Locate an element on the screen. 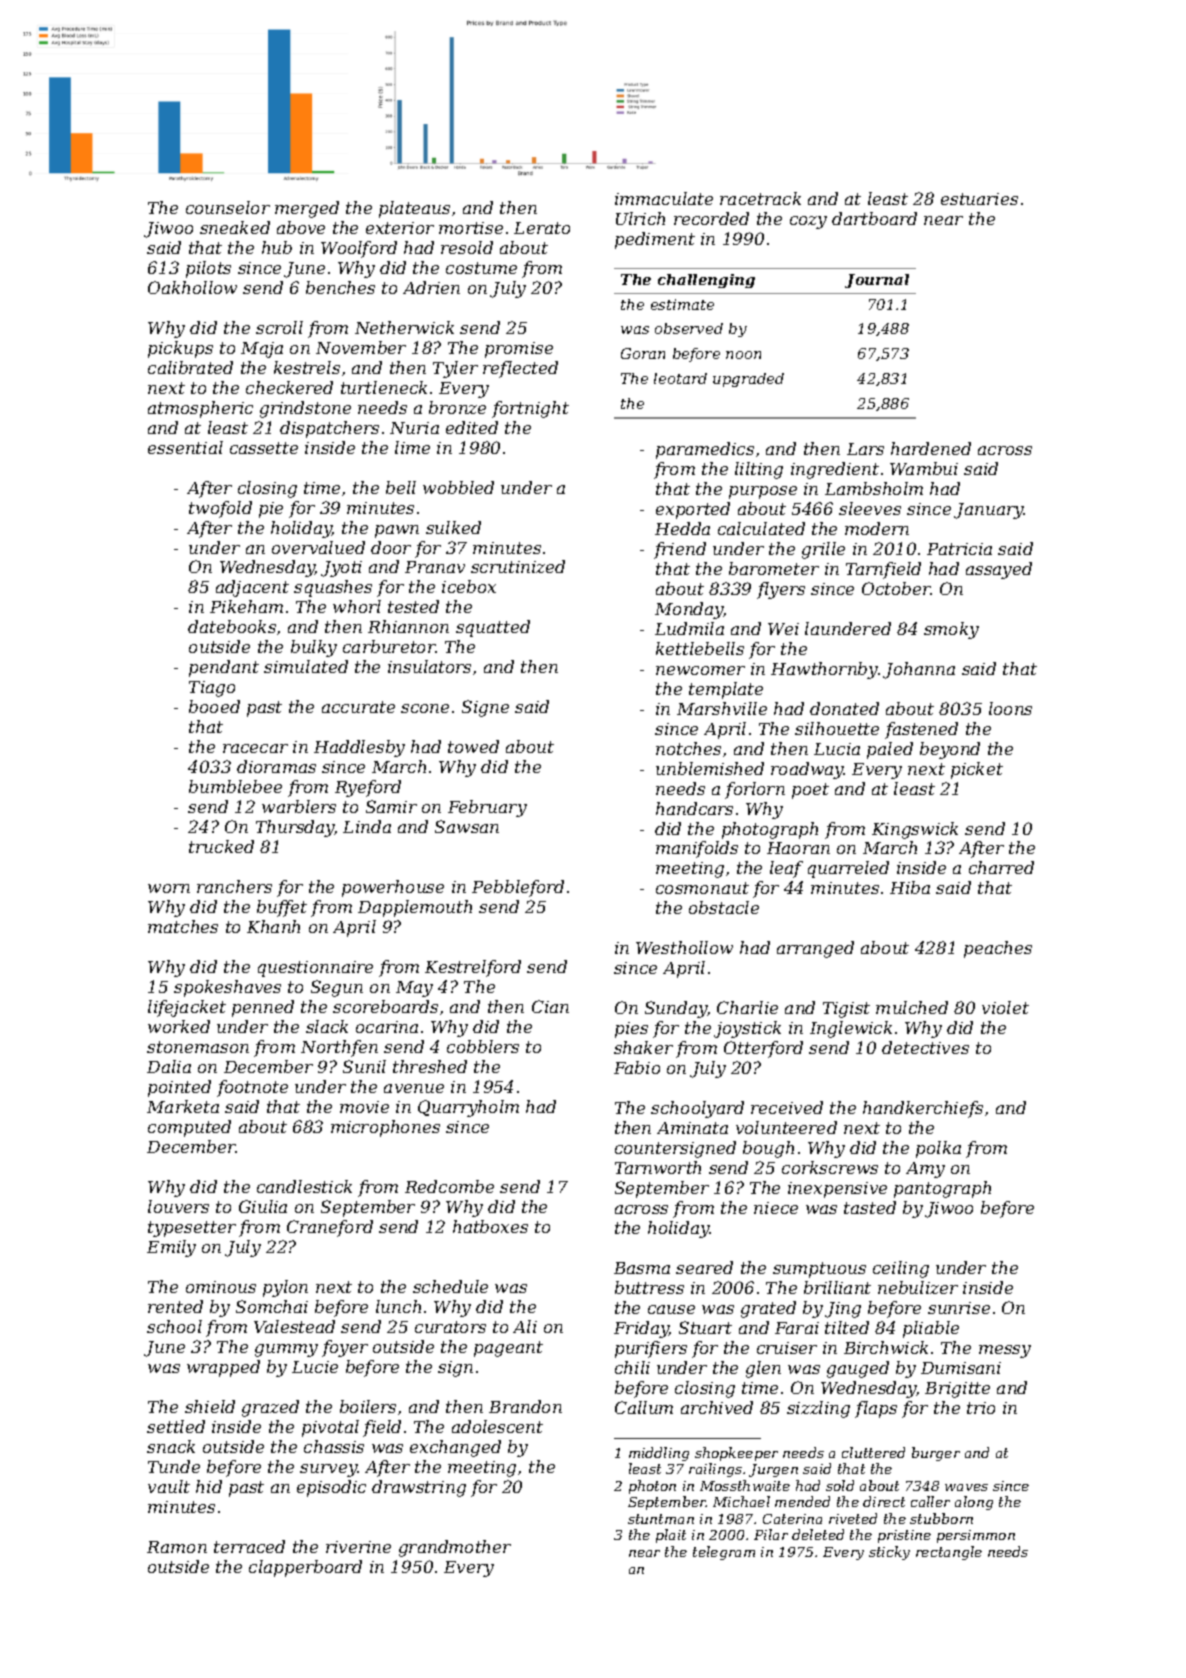 This screenshot has width=1186, height=1678. violet is located at coordinates (1005, 1007).
